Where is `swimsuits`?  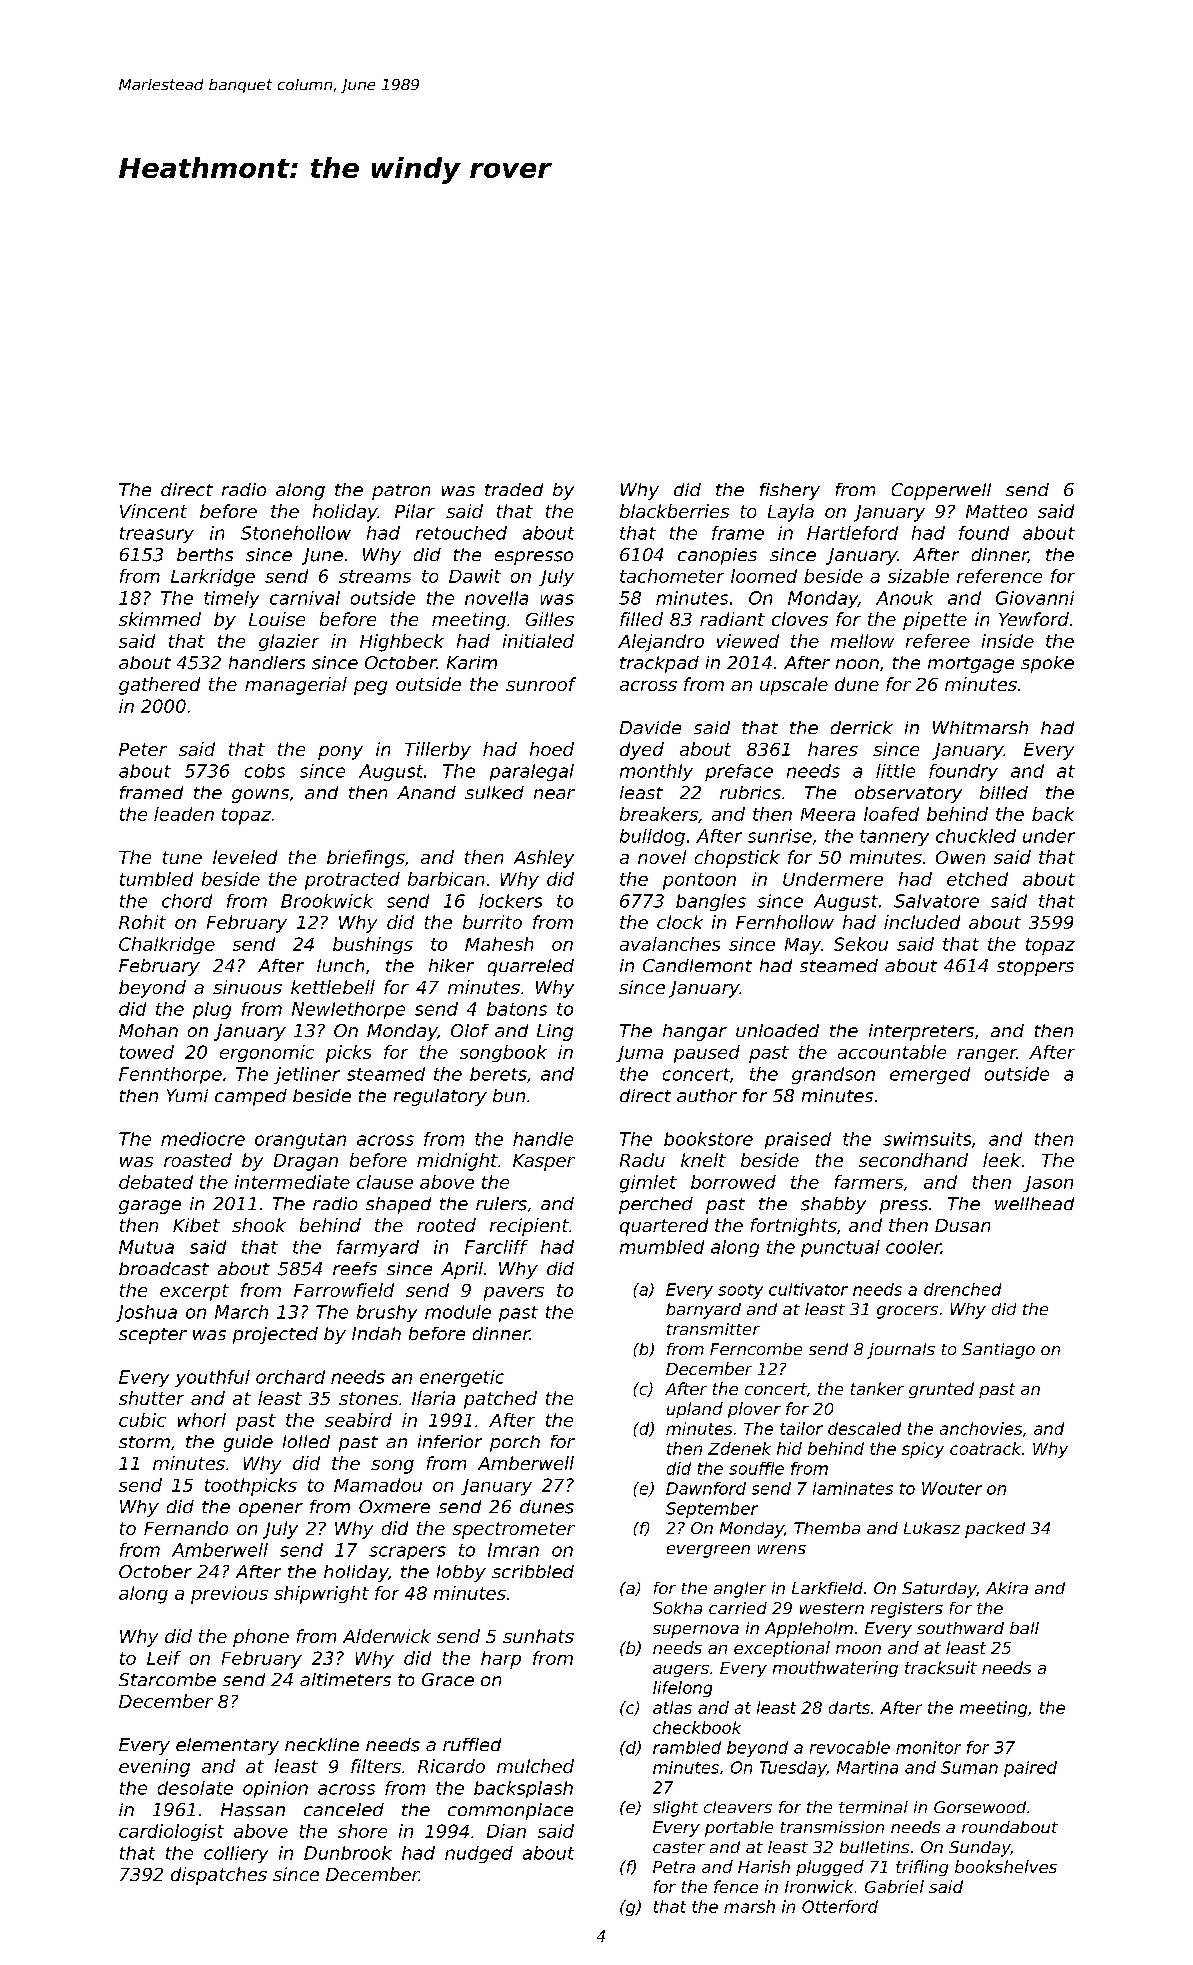 swimsuits is located at coordinates (927, 1139).
